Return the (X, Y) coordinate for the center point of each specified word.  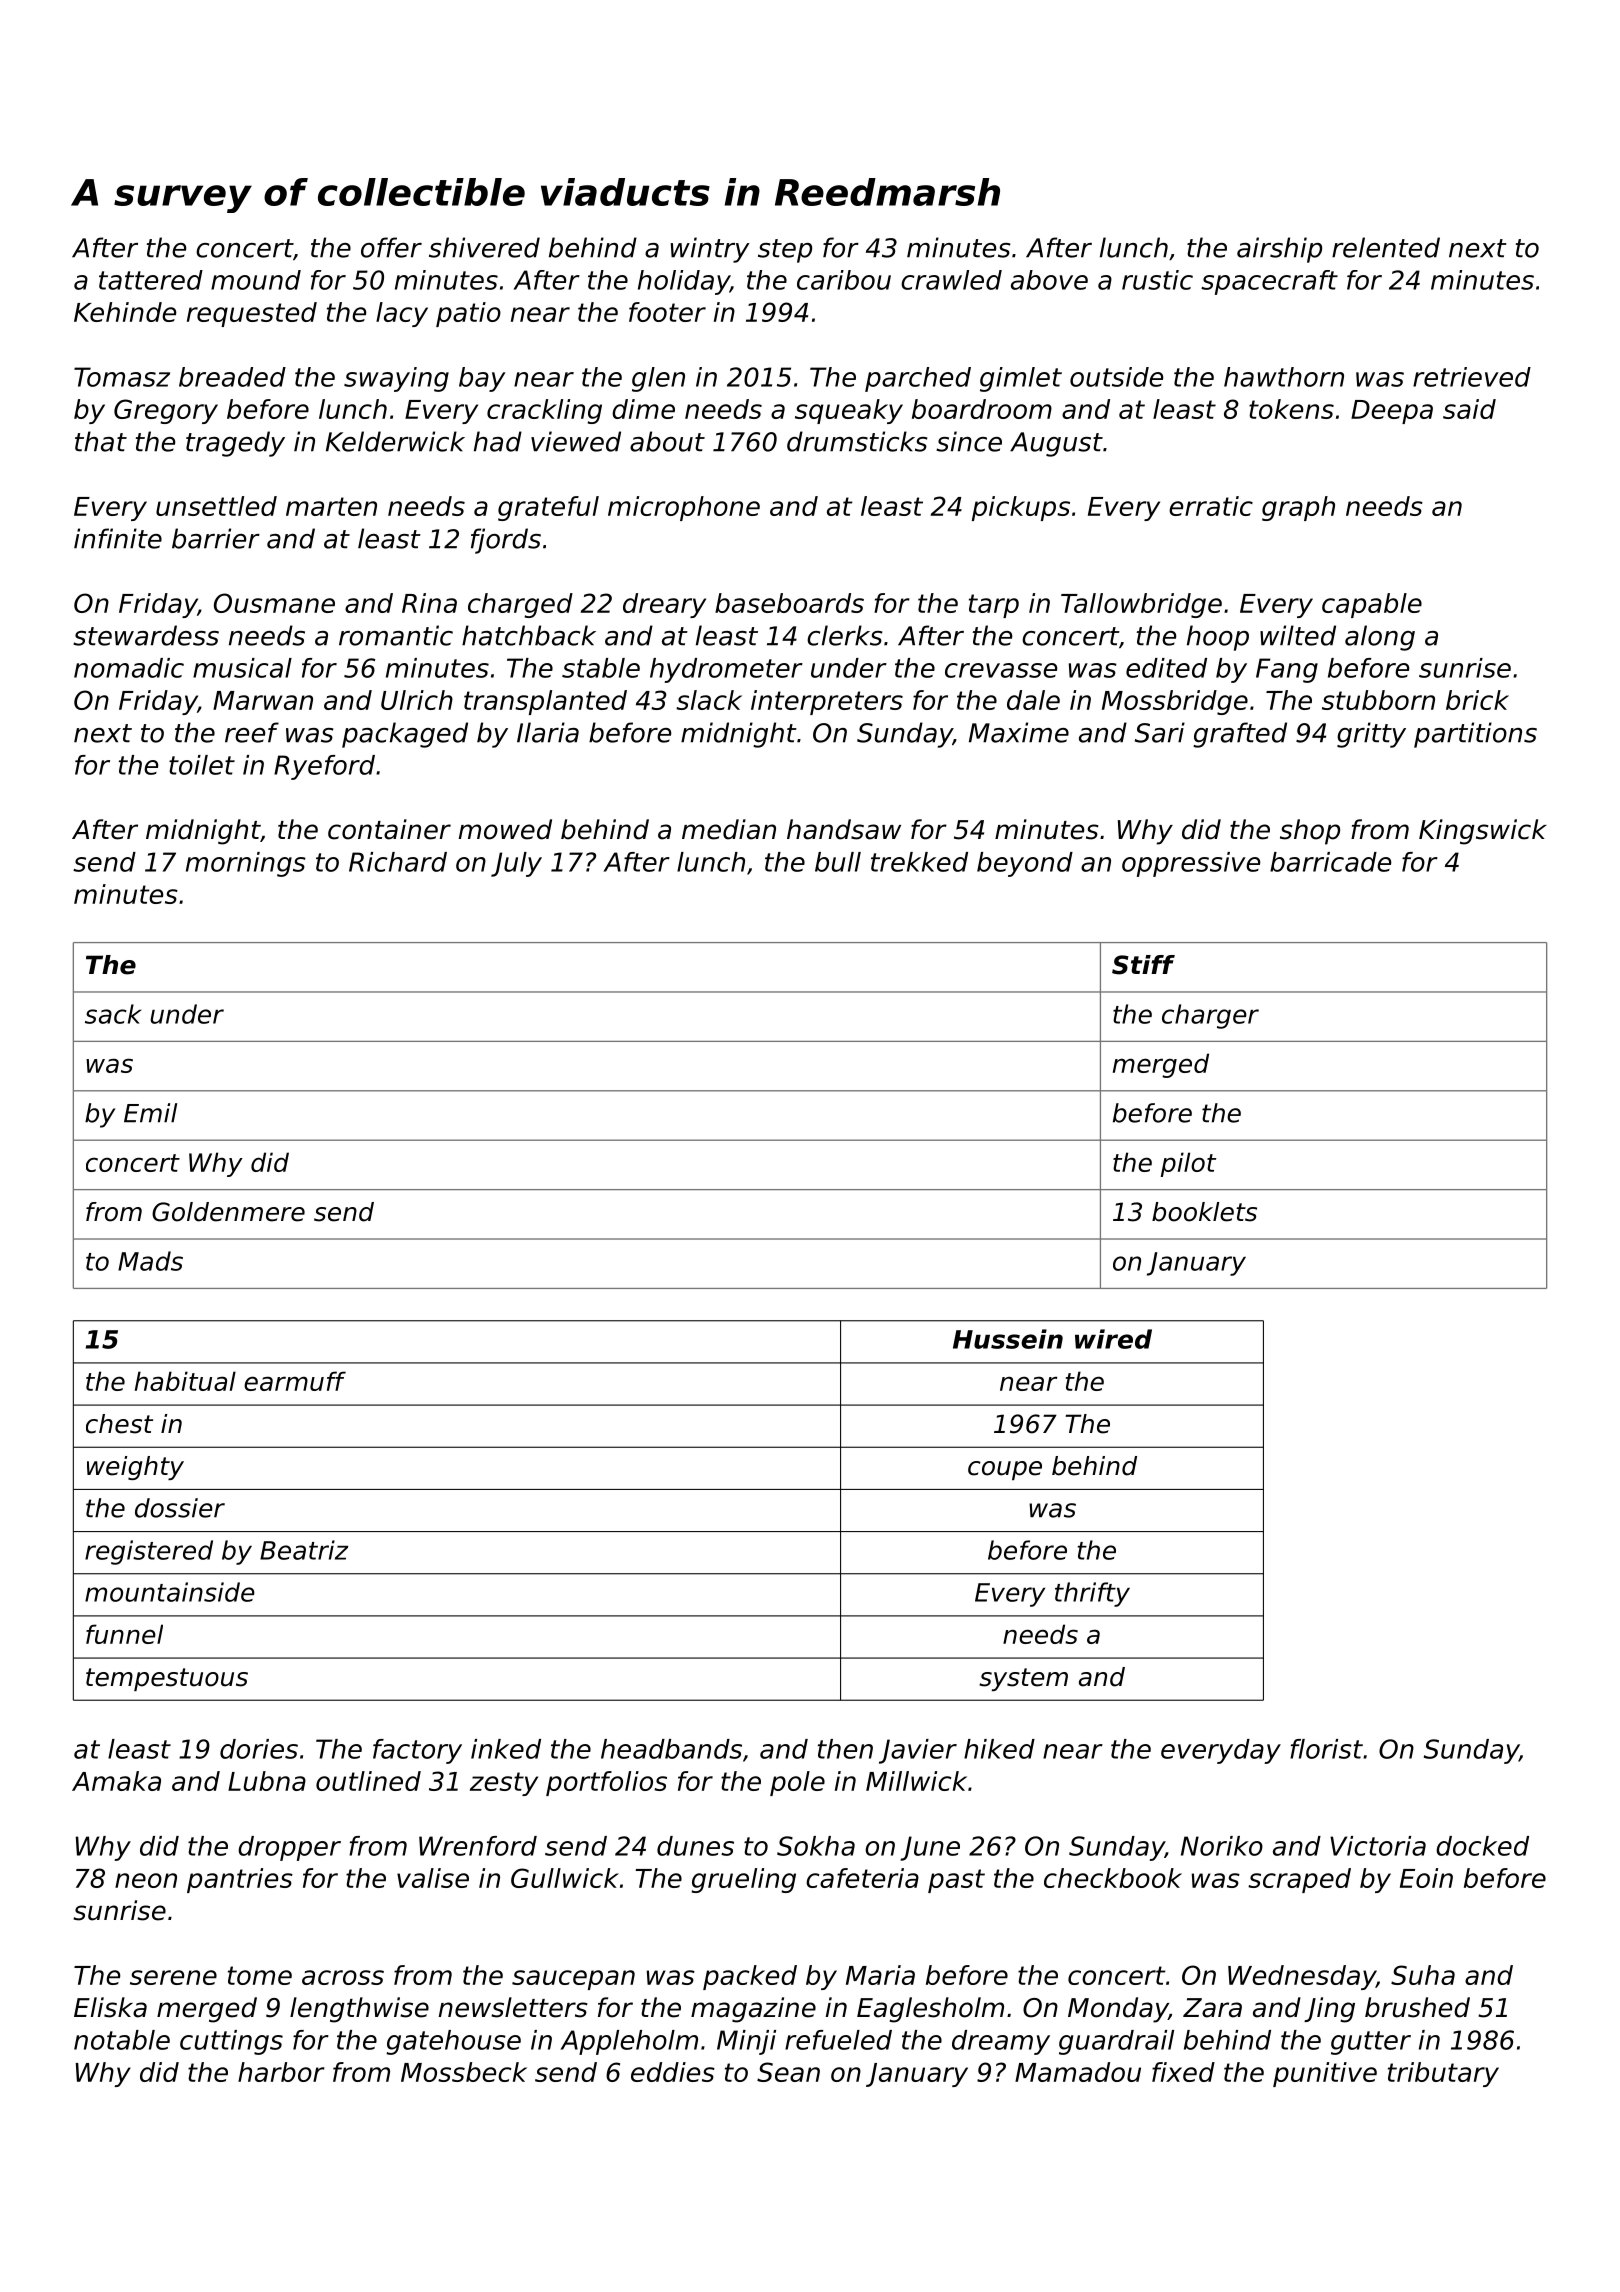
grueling (743, 1880)
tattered (151, 280)
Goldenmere (228, 1212)
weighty (135, 1468)
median (729, 829)
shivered (484, 247)
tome (260, 1975)
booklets (1204, 1212)
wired (1113, 1339)
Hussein (1008, 1339)
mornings (246, 864)
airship (1279, 250)
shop (1310, 832)
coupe (1005, 1470)
